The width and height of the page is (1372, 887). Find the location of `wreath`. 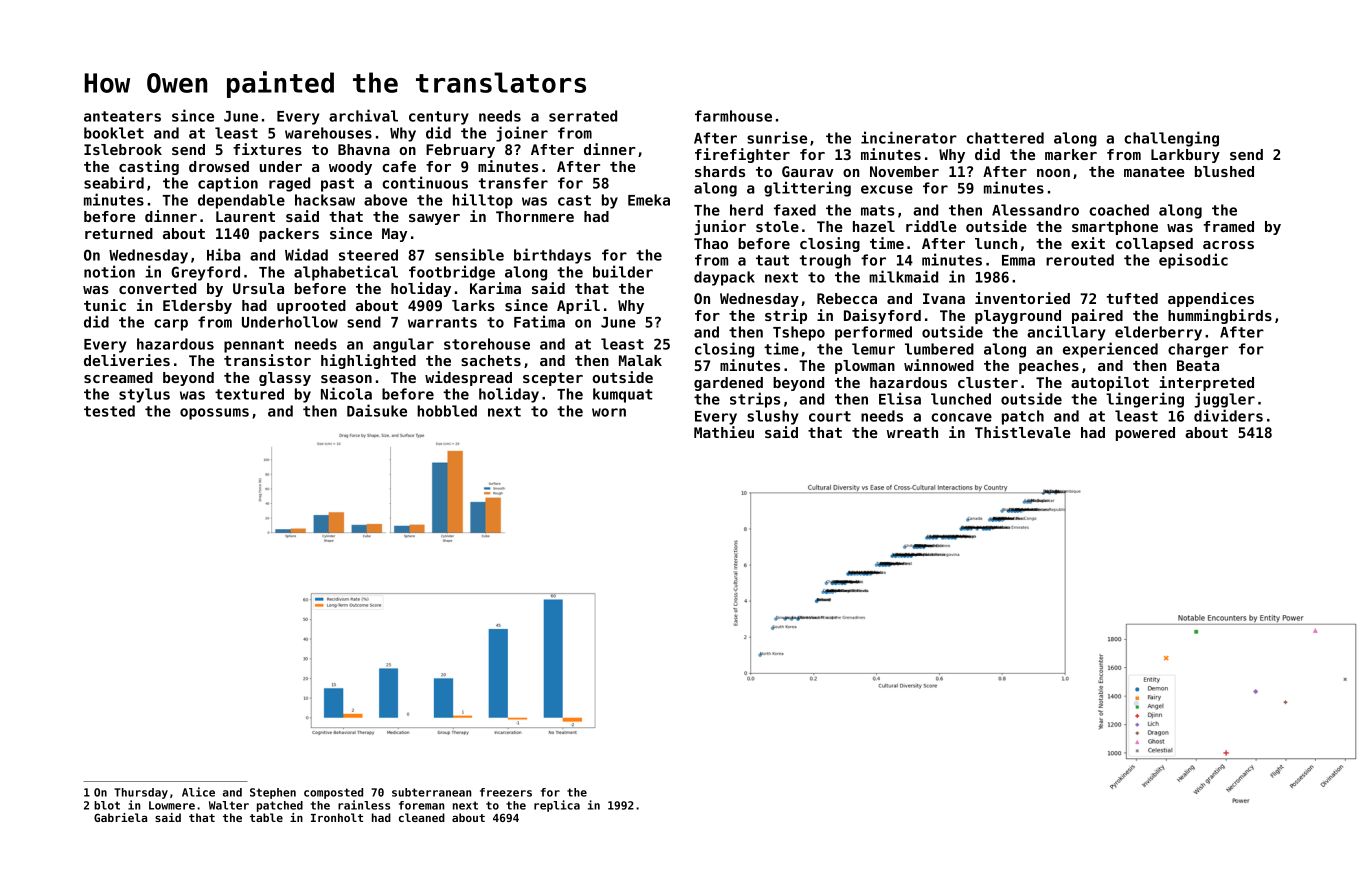

wreath is located at coordinates (912, 432).
